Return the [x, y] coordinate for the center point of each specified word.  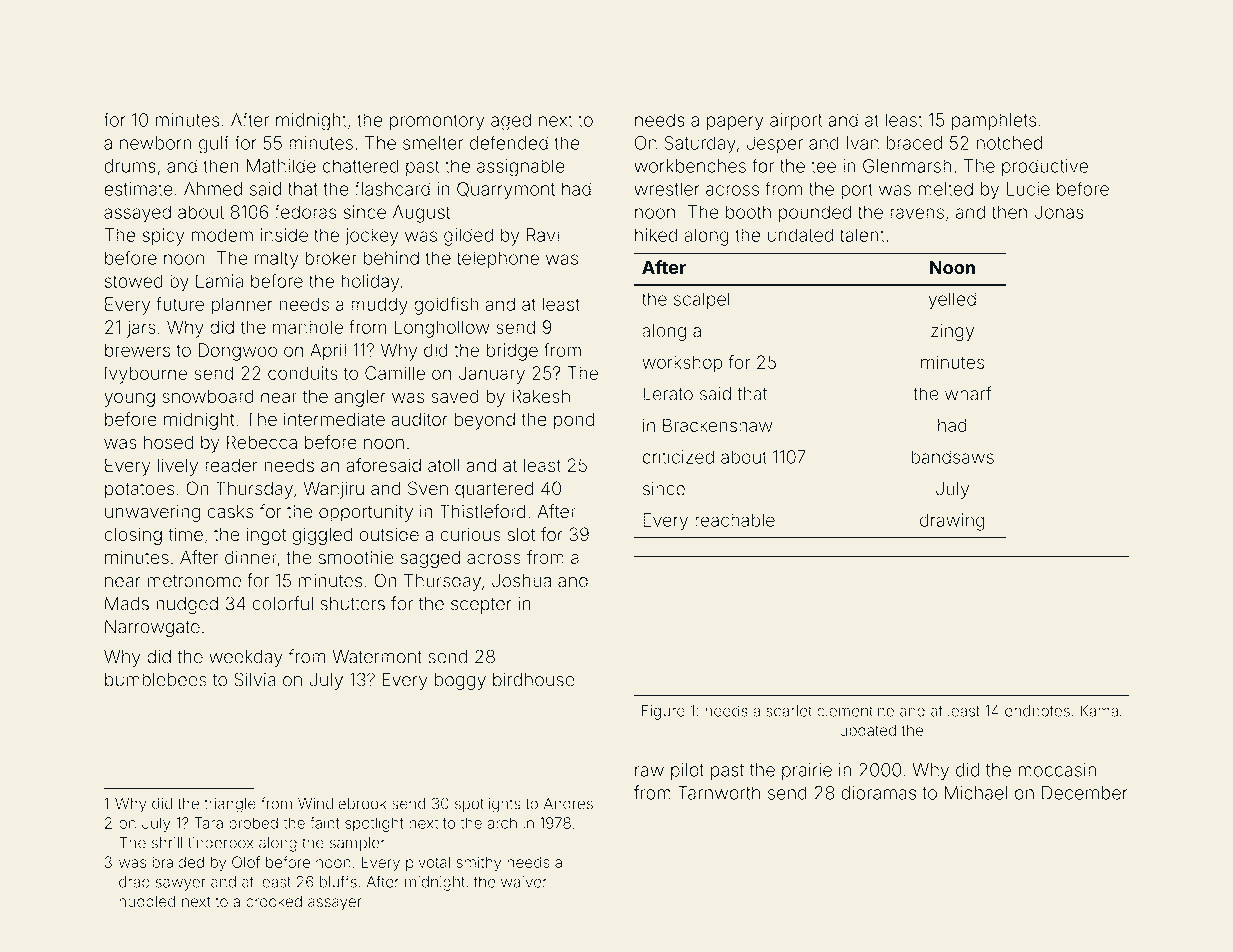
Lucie [1028, 189]
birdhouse [534, 680]
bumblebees [156, 680]
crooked [274, 902]
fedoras [305, 211]
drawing [952, 522]
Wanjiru [334, 490]
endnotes [1037, 711]
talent [862, 235]
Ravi [543, 235]
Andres [568, 804]
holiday [370, 283]
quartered [494, 490]
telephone [498, 260]
